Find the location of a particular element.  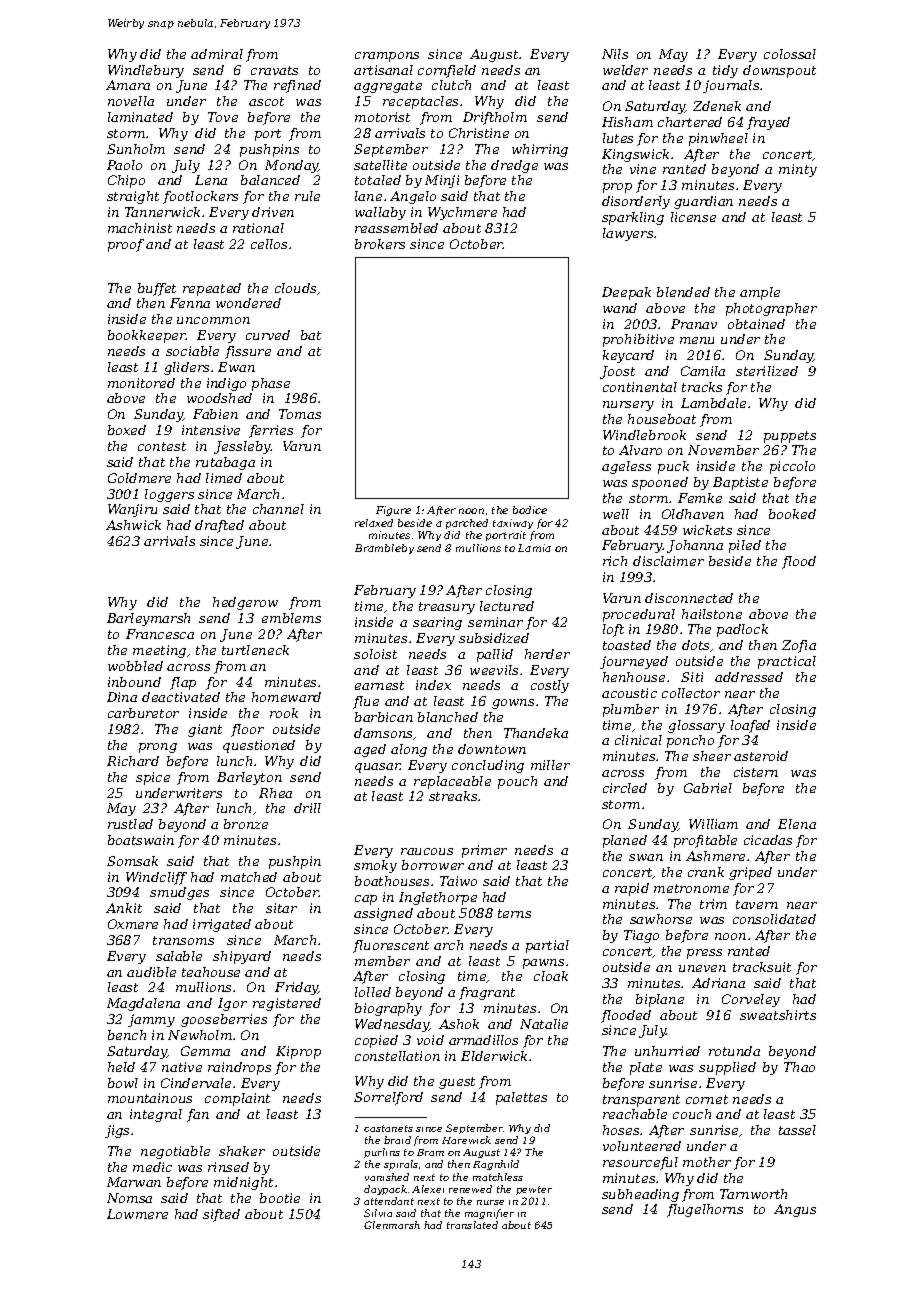

fan is located at coordinates (198, 1115).
